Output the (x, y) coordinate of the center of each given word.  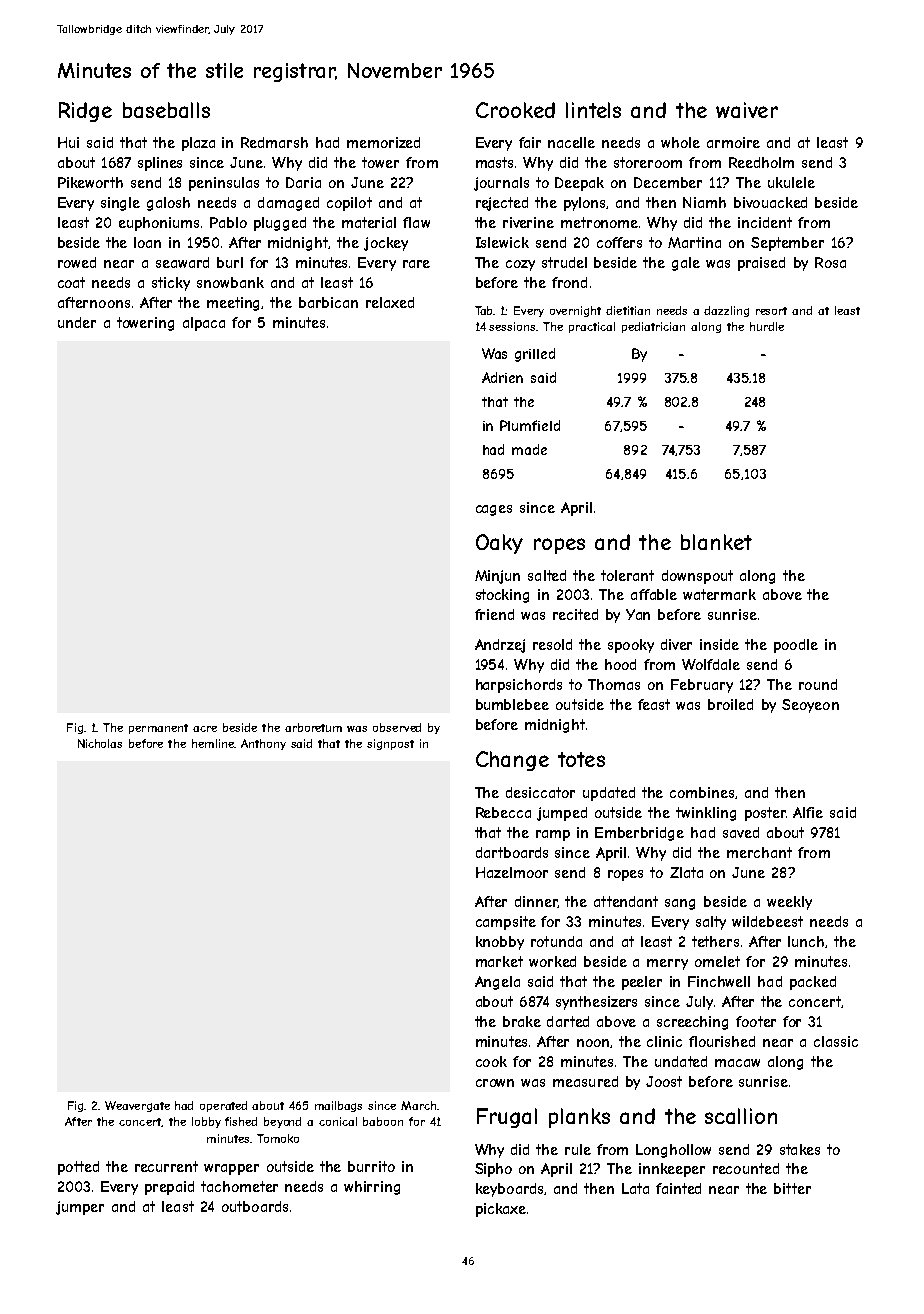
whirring (372, 1188)
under (77, 322)
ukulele (791, 182)
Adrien (502, 377)
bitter (792, 1188)
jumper (80, 1208)
